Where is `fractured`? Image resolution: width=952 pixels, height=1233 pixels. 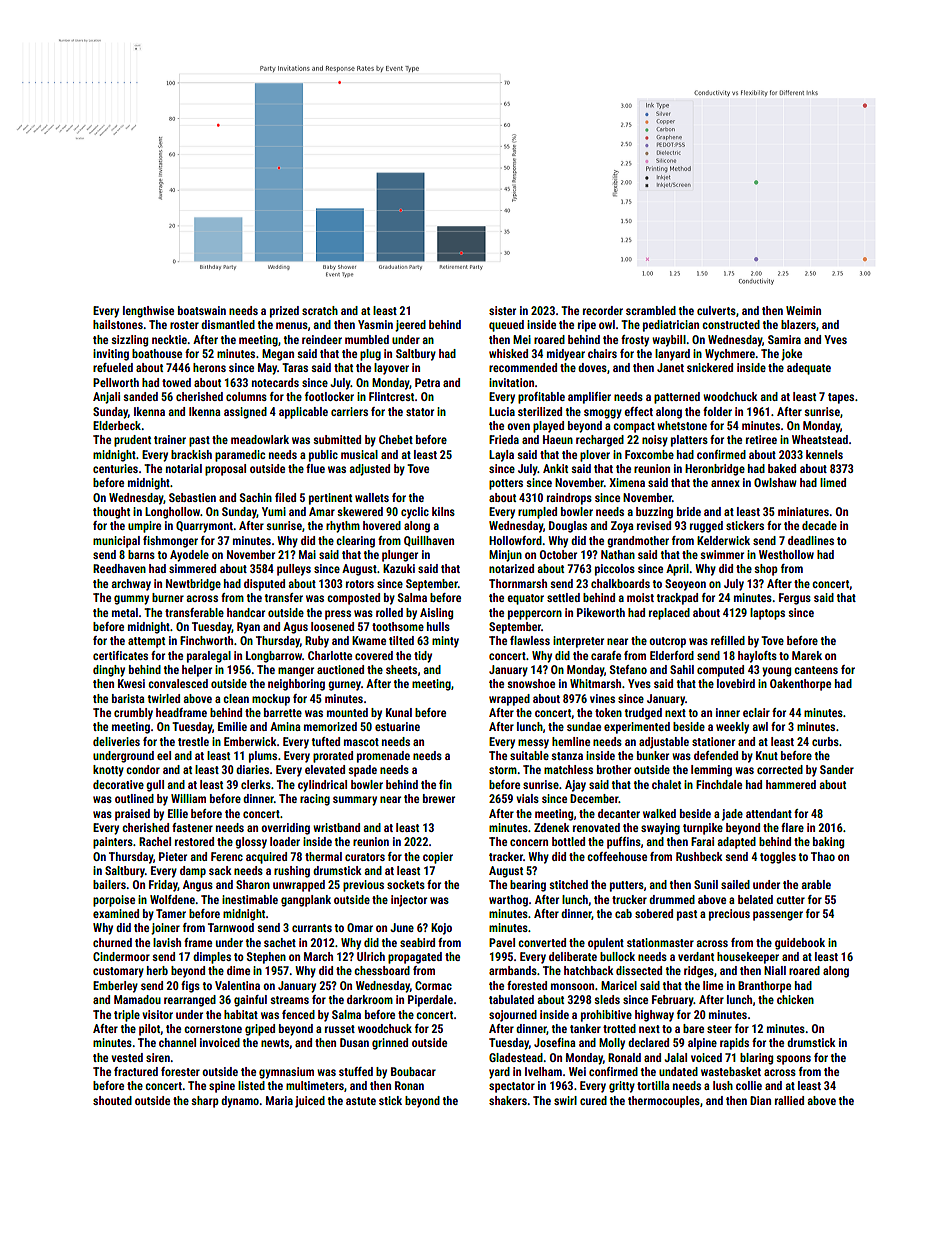 fractured is located at coordinates (136, 1071).
